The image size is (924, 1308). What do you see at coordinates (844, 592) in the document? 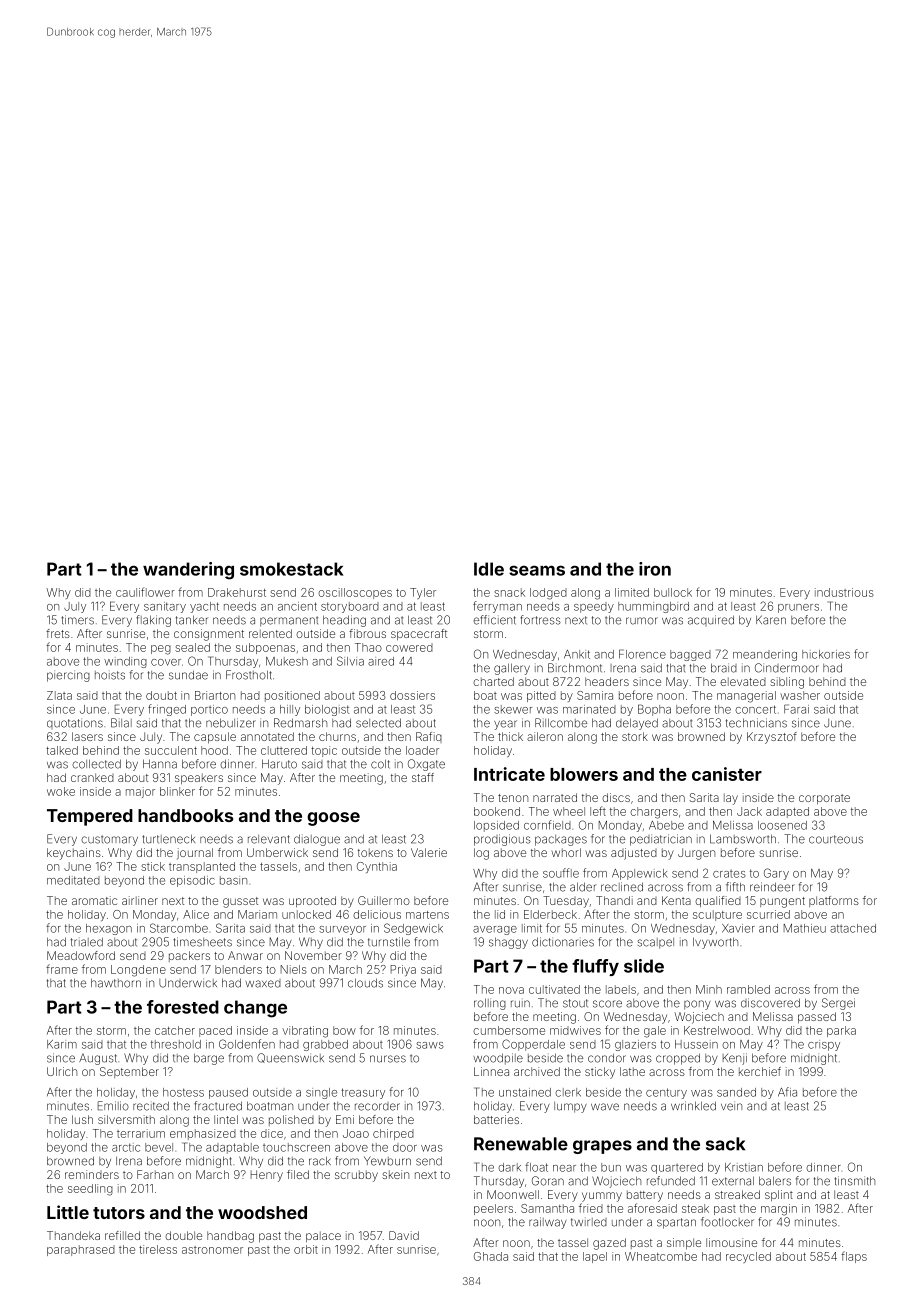
I see `industrious` at bounding box center [844, 592].
